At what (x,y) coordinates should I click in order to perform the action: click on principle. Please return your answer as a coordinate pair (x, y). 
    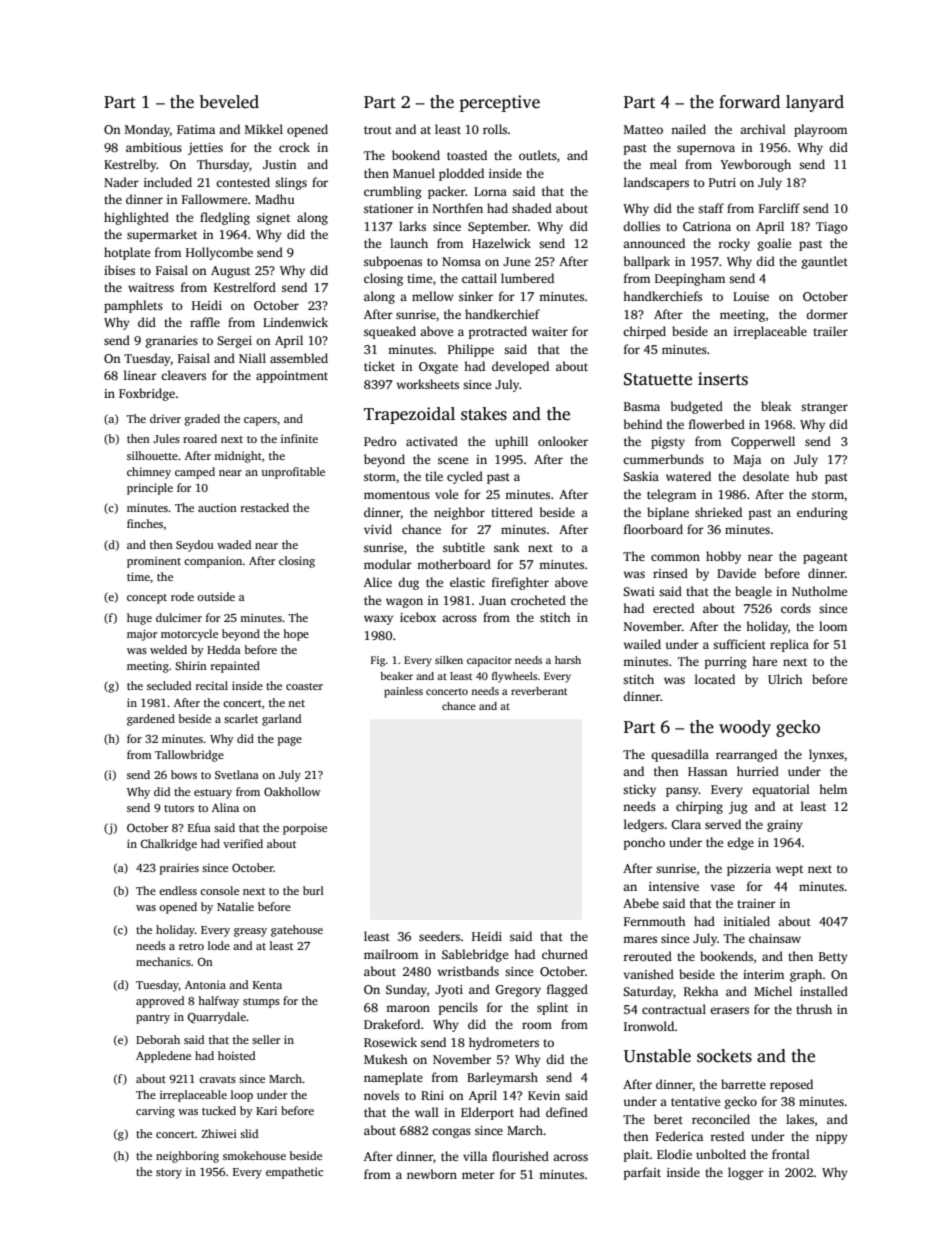
    Looking at the image, I should click on (150, 489).
